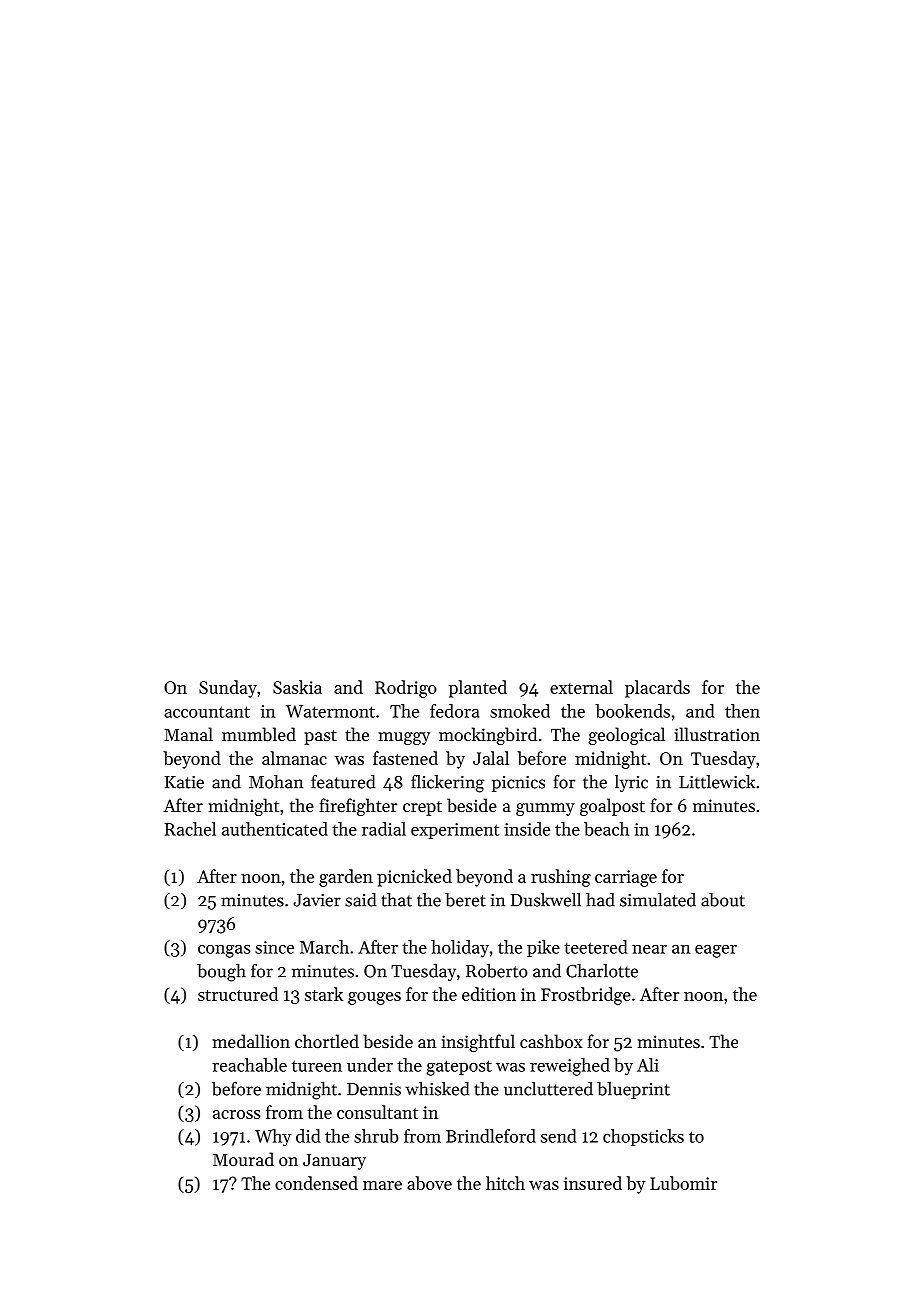 This page has width=924, height=1311. I want to click on teetered, so click(596, 947).
